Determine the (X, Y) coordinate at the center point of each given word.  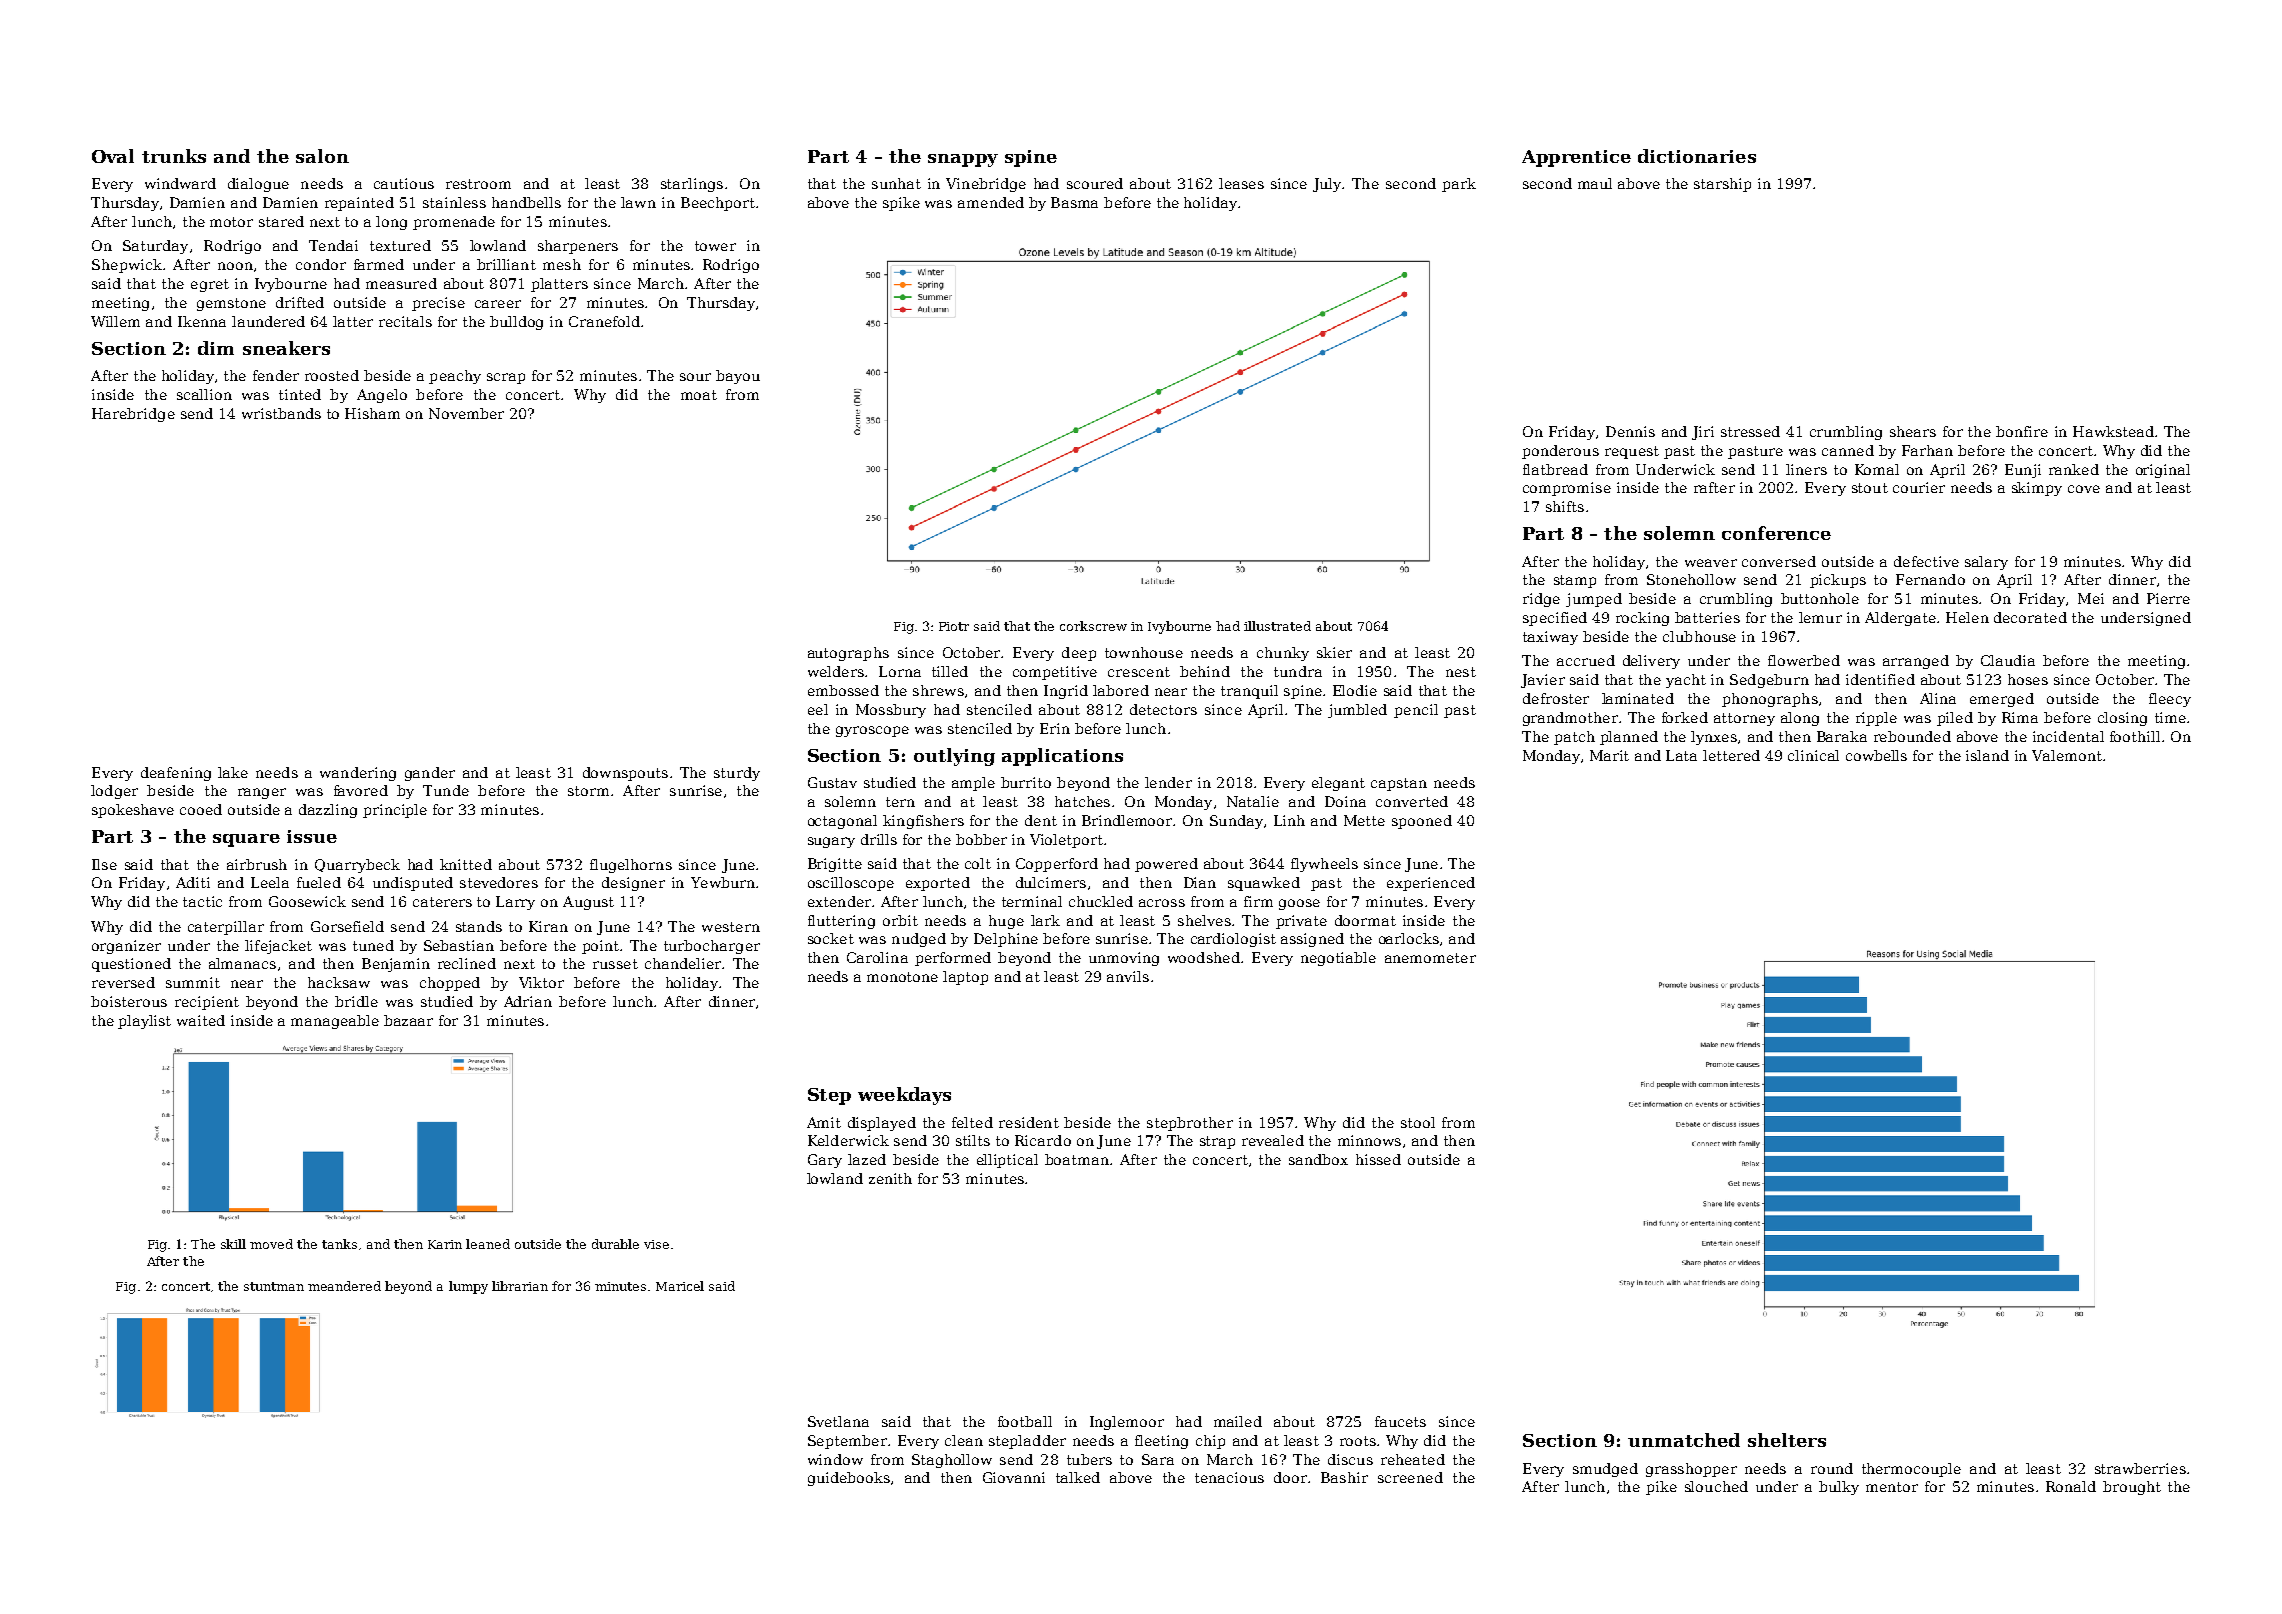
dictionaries (1697, 156)
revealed (1273, 1140)
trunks (174, 156)
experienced (1431, 884)
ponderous (1560, 452)
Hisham (372, 413)
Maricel (680, 1286)
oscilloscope (851, 884)
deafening (176, 774)
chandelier (683, 963)
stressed (1750, 431)
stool (1418, 1122)
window (835, 1459)
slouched (1716, 1486)
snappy (963, 160)
